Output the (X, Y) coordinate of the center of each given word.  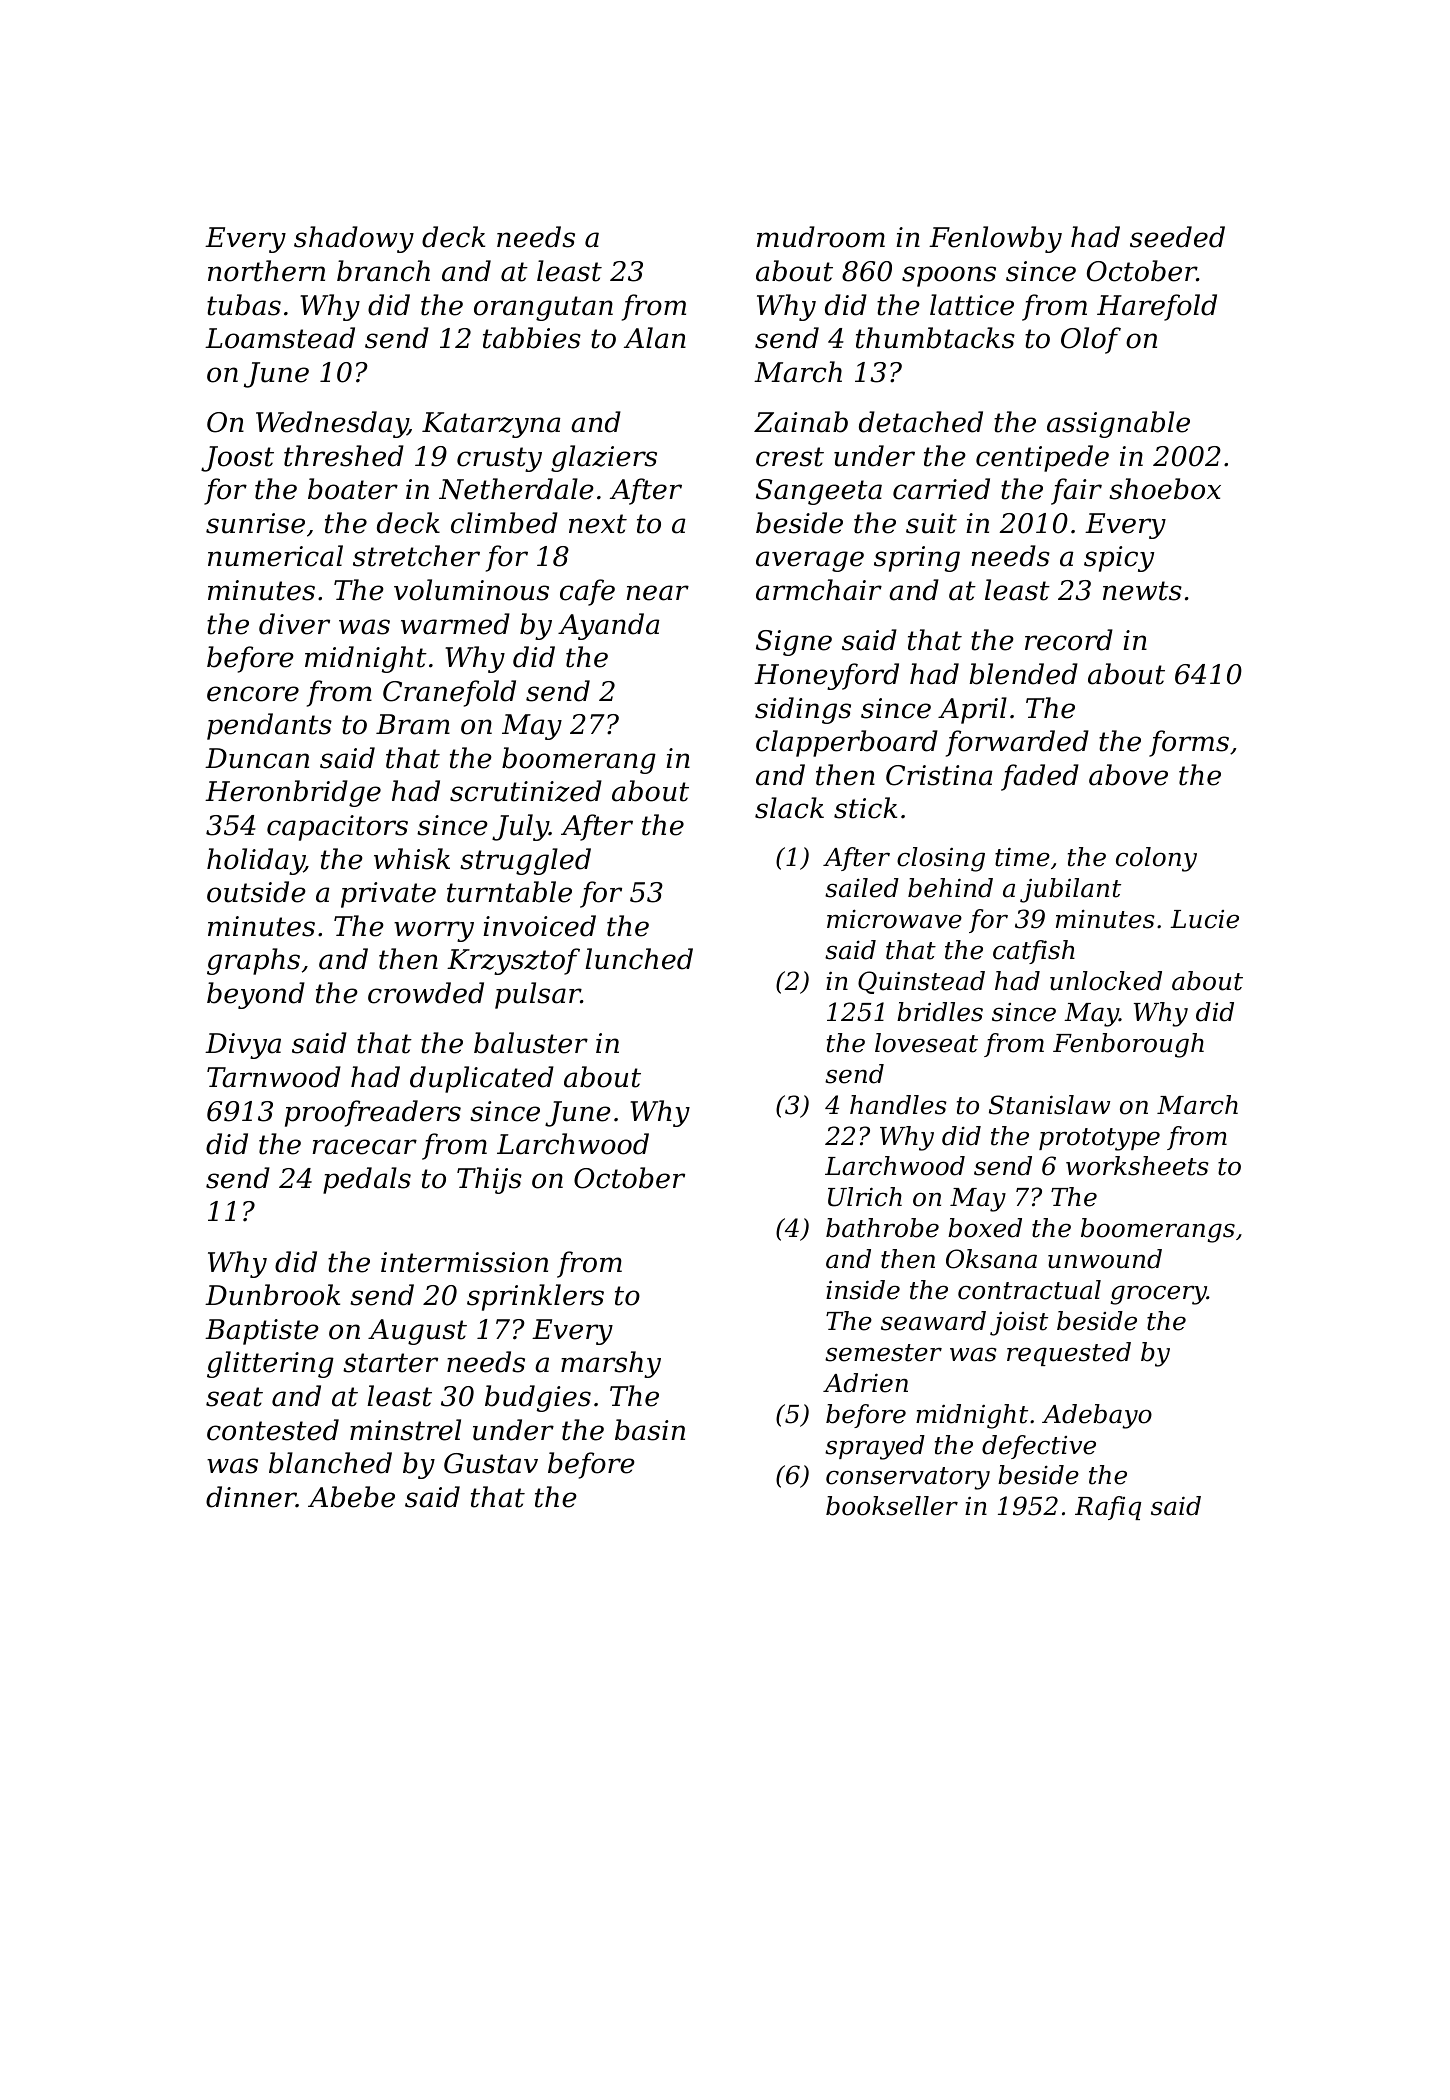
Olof (1091, 340)
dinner (251, 1497)
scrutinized (526, 791)
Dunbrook (272, 1295)
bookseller (892, 1506)
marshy (611, 1364)
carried (941, 489)
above (1128, 775)
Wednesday (332, 424)
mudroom (821, 237)
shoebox (1165, 489)
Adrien (865, 1383)
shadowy (354, 239)
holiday (255, 861)
